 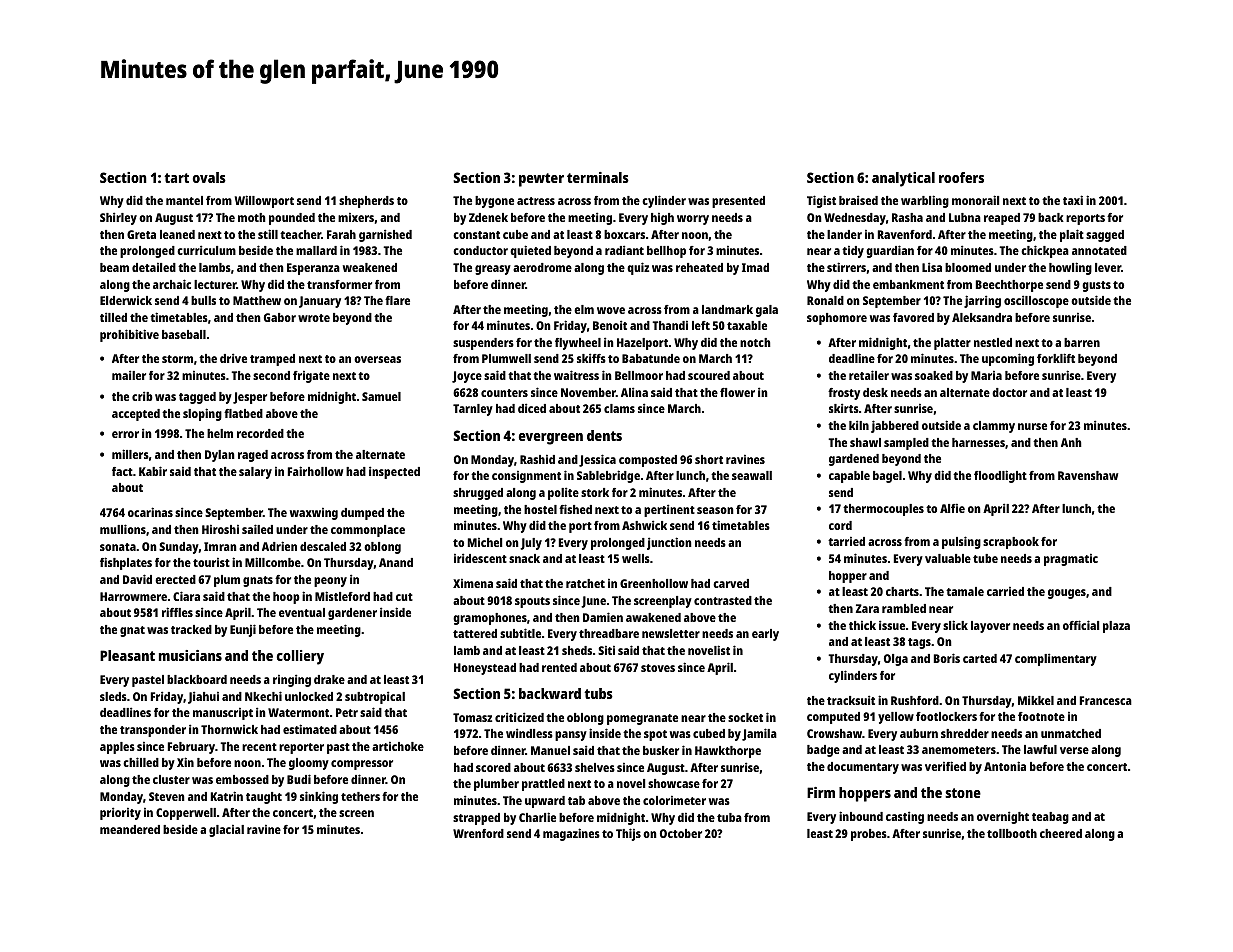 What do you see at coordinates (869, 835) in the page?
I see `probes` at bounding box center [869, 835].
